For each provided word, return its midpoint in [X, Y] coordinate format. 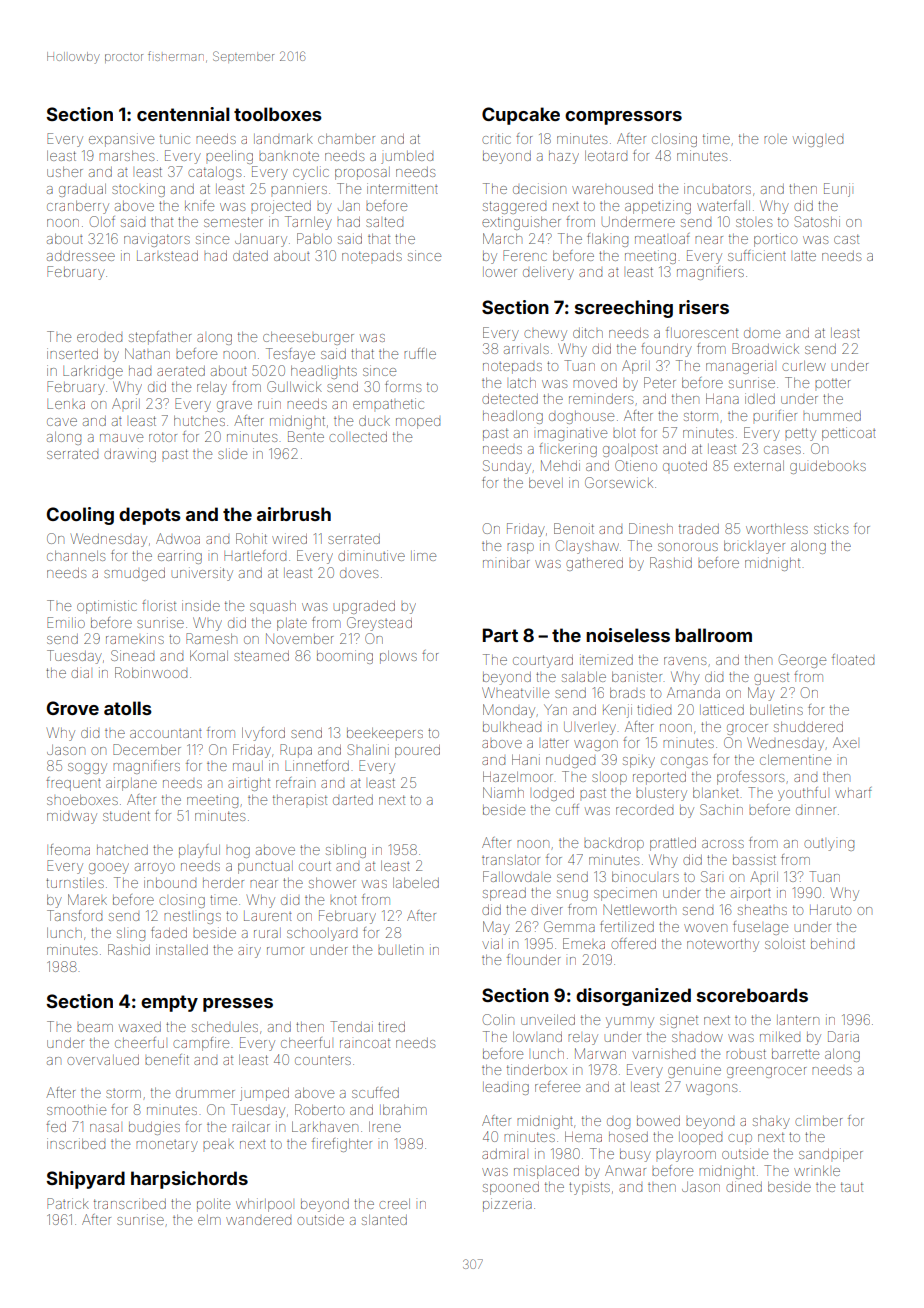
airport [751, 894]
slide [232, 453]
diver [546, 910]
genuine [694, 1071]
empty [169, 1003]
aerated [181, 371]
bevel [546, 483]
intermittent [402, 188]
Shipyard [85, 1180]
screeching [624, 309]
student [126, 816]
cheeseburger [308, 338]
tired [391, 1026]
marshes [126, 156]
